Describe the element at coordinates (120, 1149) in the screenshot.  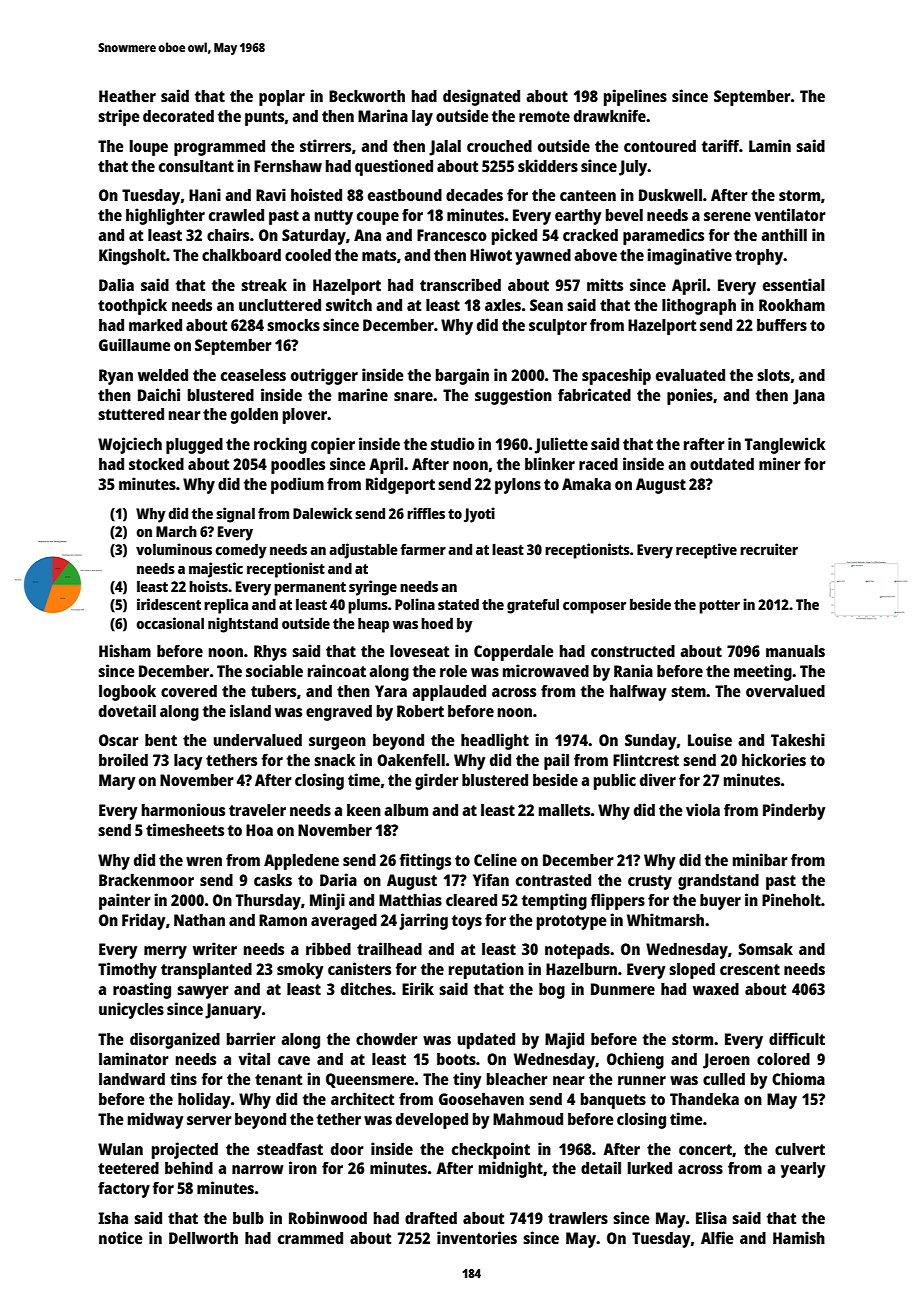
I see `Wulan` at that location.
